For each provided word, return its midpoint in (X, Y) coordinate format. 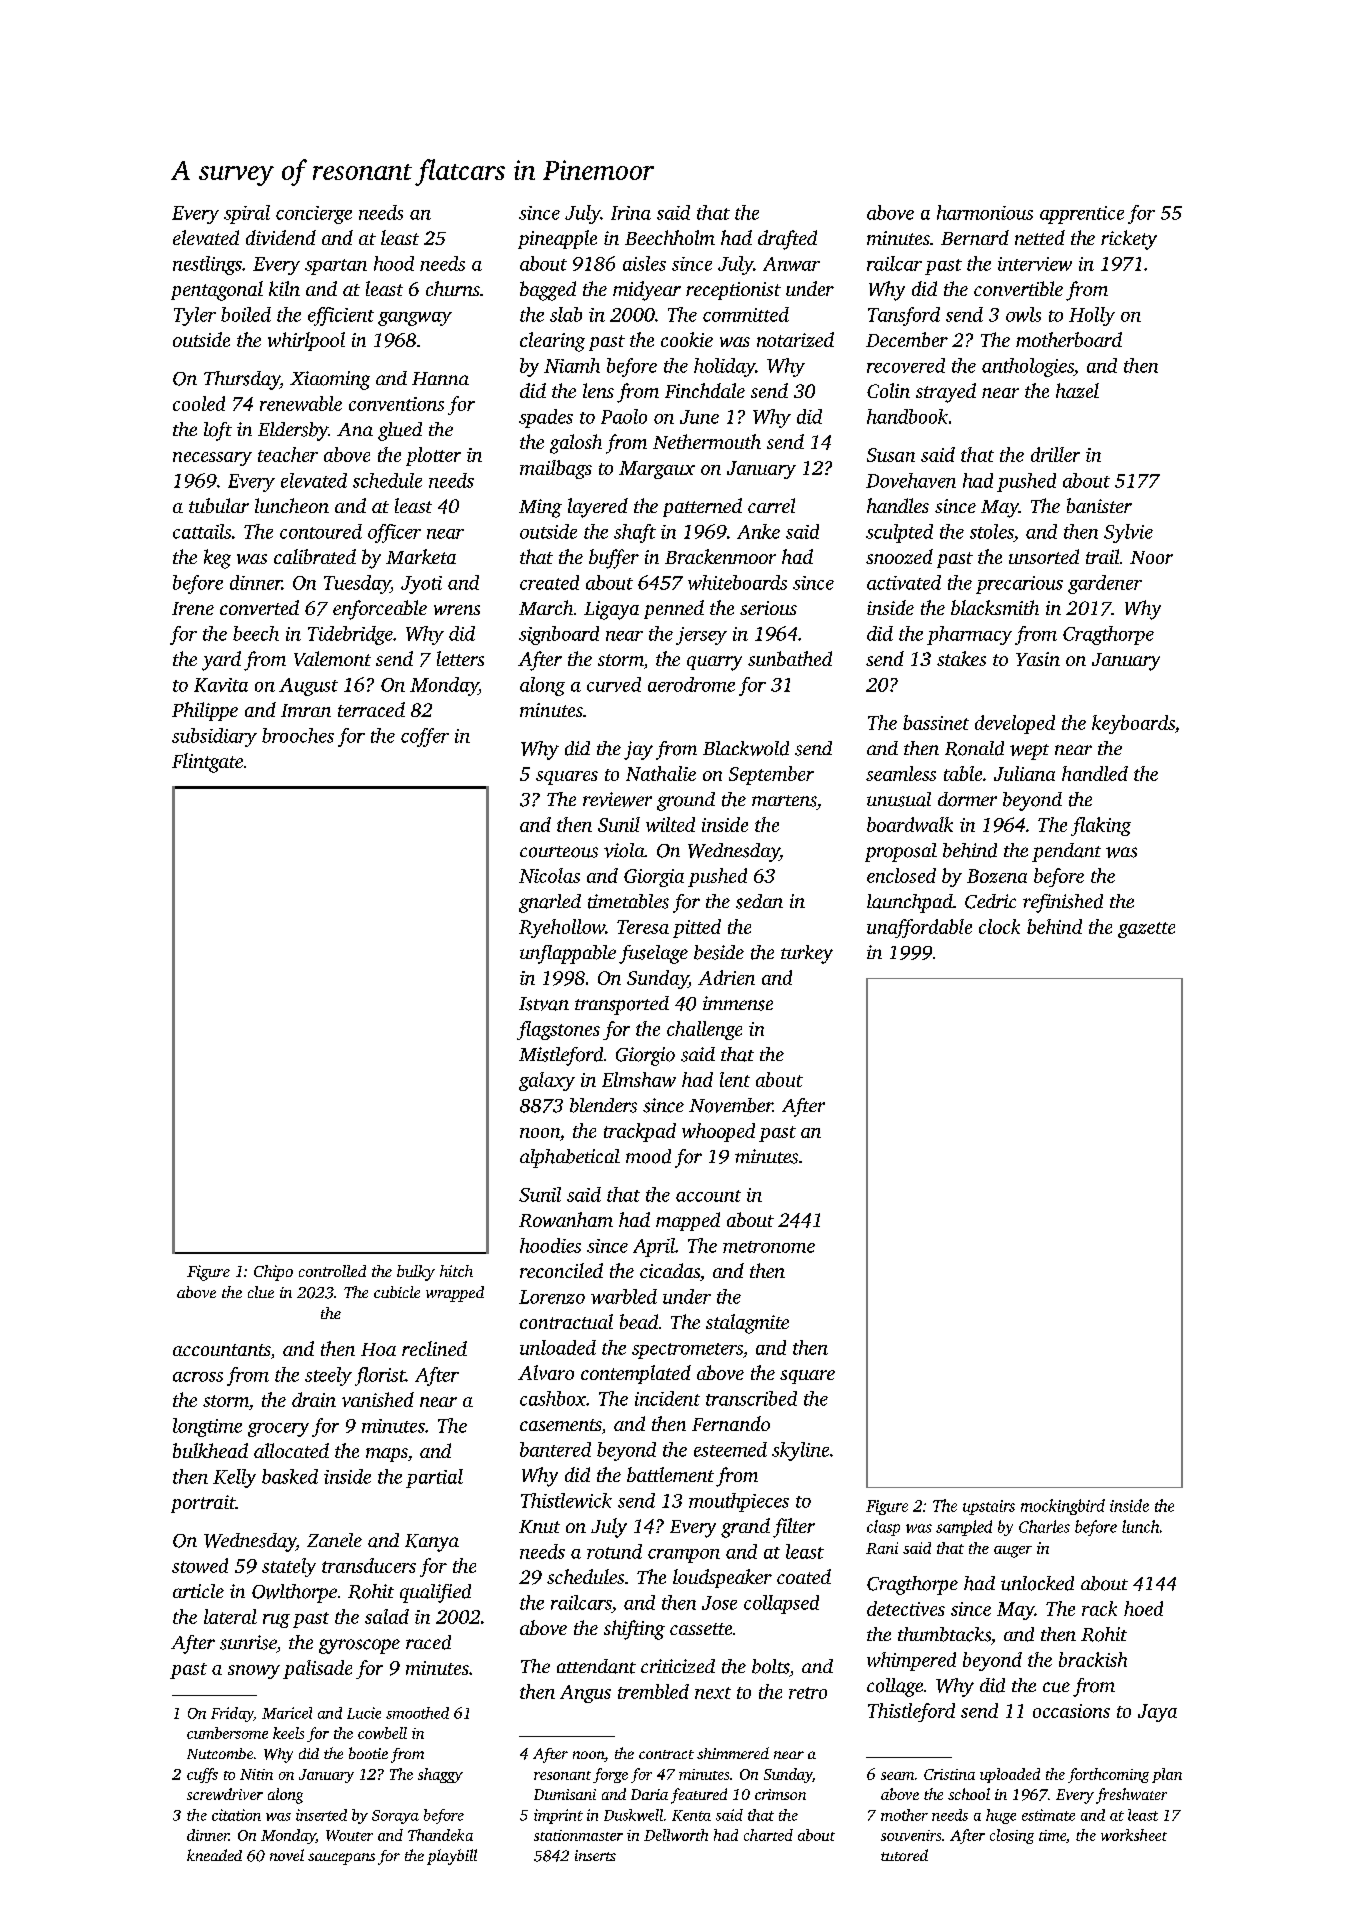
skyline (800, 1451)
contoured (321, 531)
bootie (368, 1753)
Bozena (997, 876)
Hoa (378, 1349)
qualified (435, 1593)
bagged (548, 291)
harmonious (985, 212)
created (549, 582)
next (713, 1693)
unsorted (1044, 556)
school (969, 1794)
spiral (247, 214)
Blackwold (746, 748)
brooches (298, 735)
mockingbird (1063, 1507)
